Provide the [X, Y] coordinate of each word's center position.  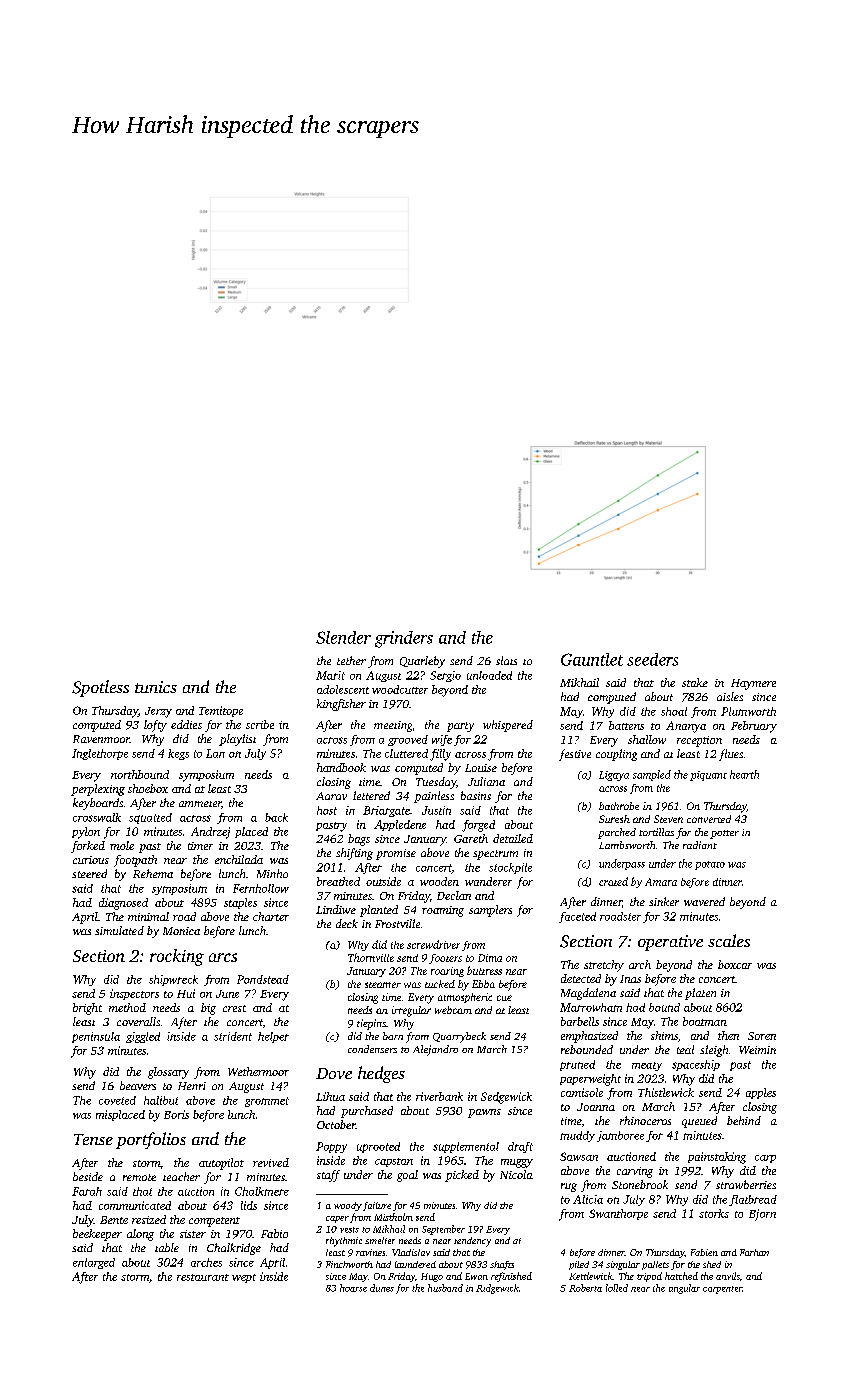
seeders [652, 659]
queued [699, 1122]
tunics [156, 687]
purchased [367, 1112]
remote [139, 1177]
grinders [404, 639]
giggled [143, 1037]
